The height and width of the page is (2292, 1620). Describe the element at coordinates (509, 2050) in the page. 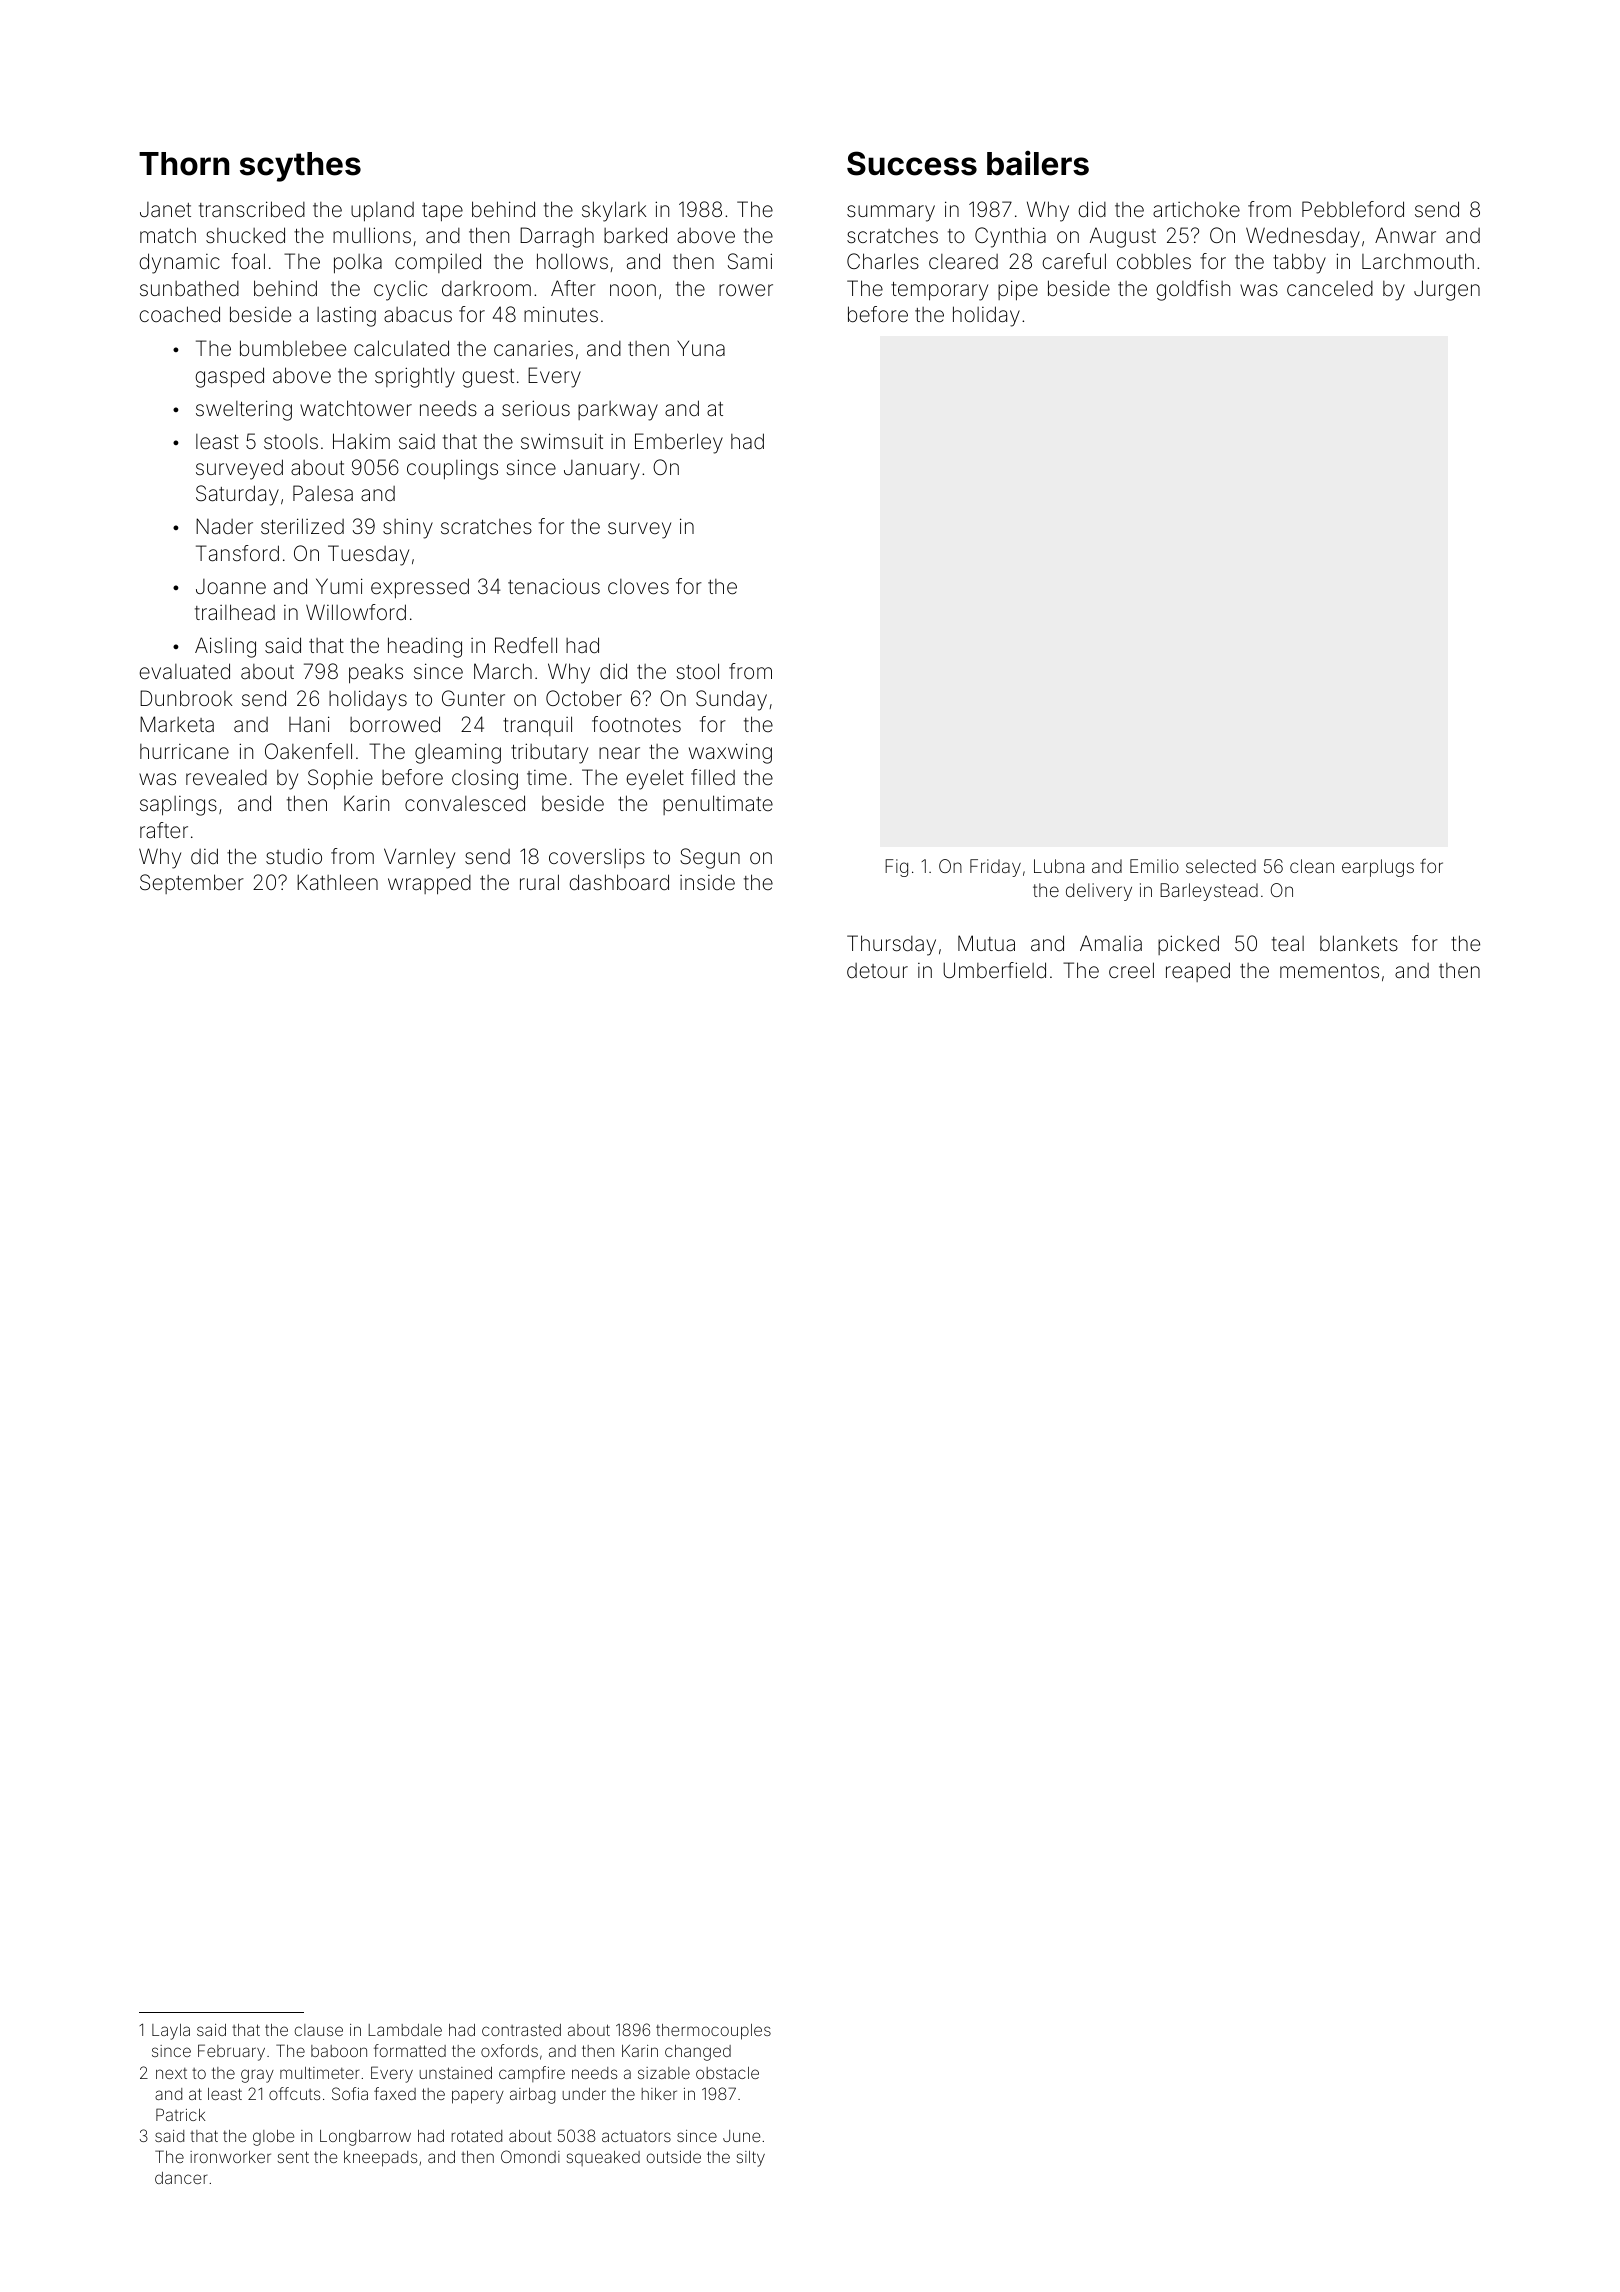

I see `oxfords` at that location.
